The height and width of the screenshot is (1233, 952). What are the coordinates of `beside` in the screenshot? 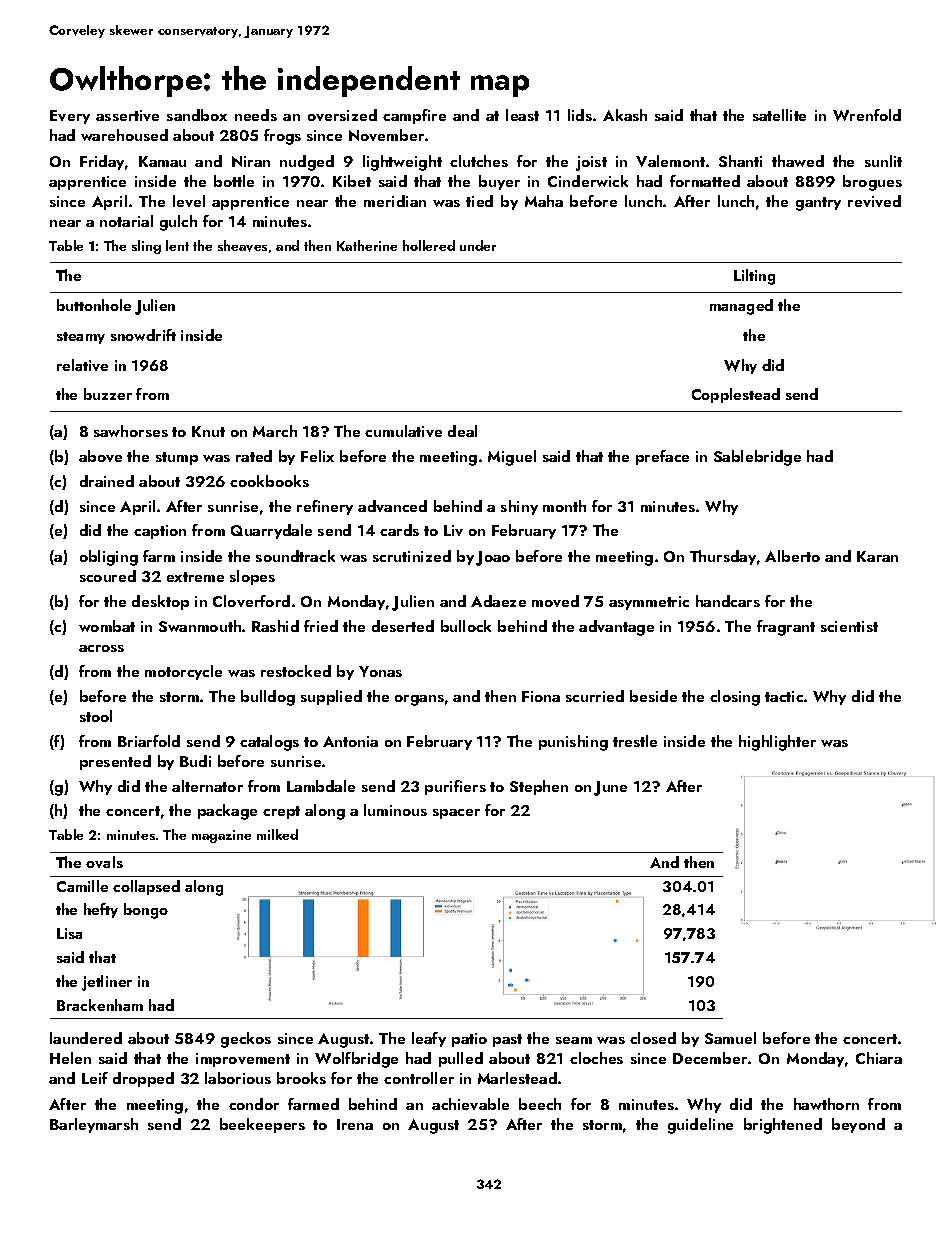 It's located at (653, 696).
